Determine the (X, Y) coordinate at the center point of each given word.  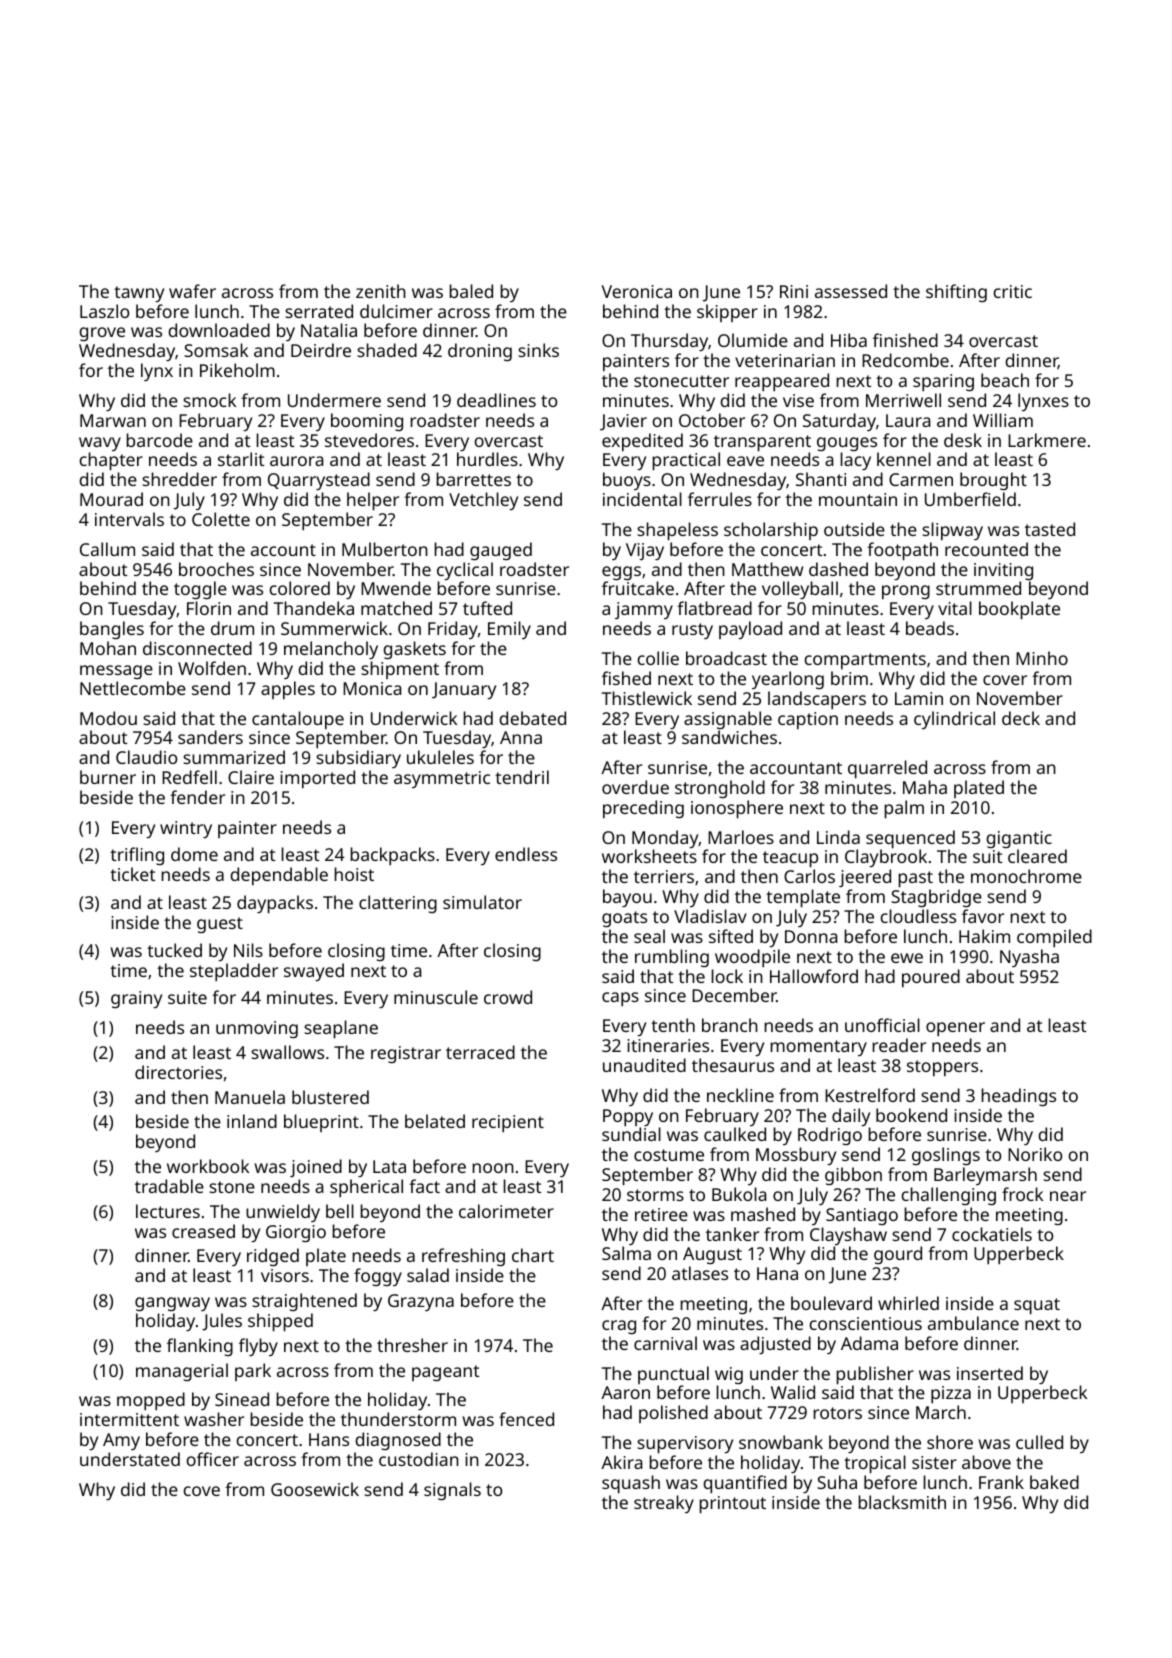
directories (178, 1072)
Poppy (628, 1118)
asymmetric (442, 779)
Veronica (636, 291)
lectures (168, 1211)
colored (299, 588)
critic (1012, 291)
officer (212, 1459)
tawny (139, 294)
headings (1018, 1097)
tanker (732, 1234)
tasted (1050, 529)
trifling (137, 856)
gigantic (1019, 839)
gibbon (853, 1176)
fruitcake (638, 588)
